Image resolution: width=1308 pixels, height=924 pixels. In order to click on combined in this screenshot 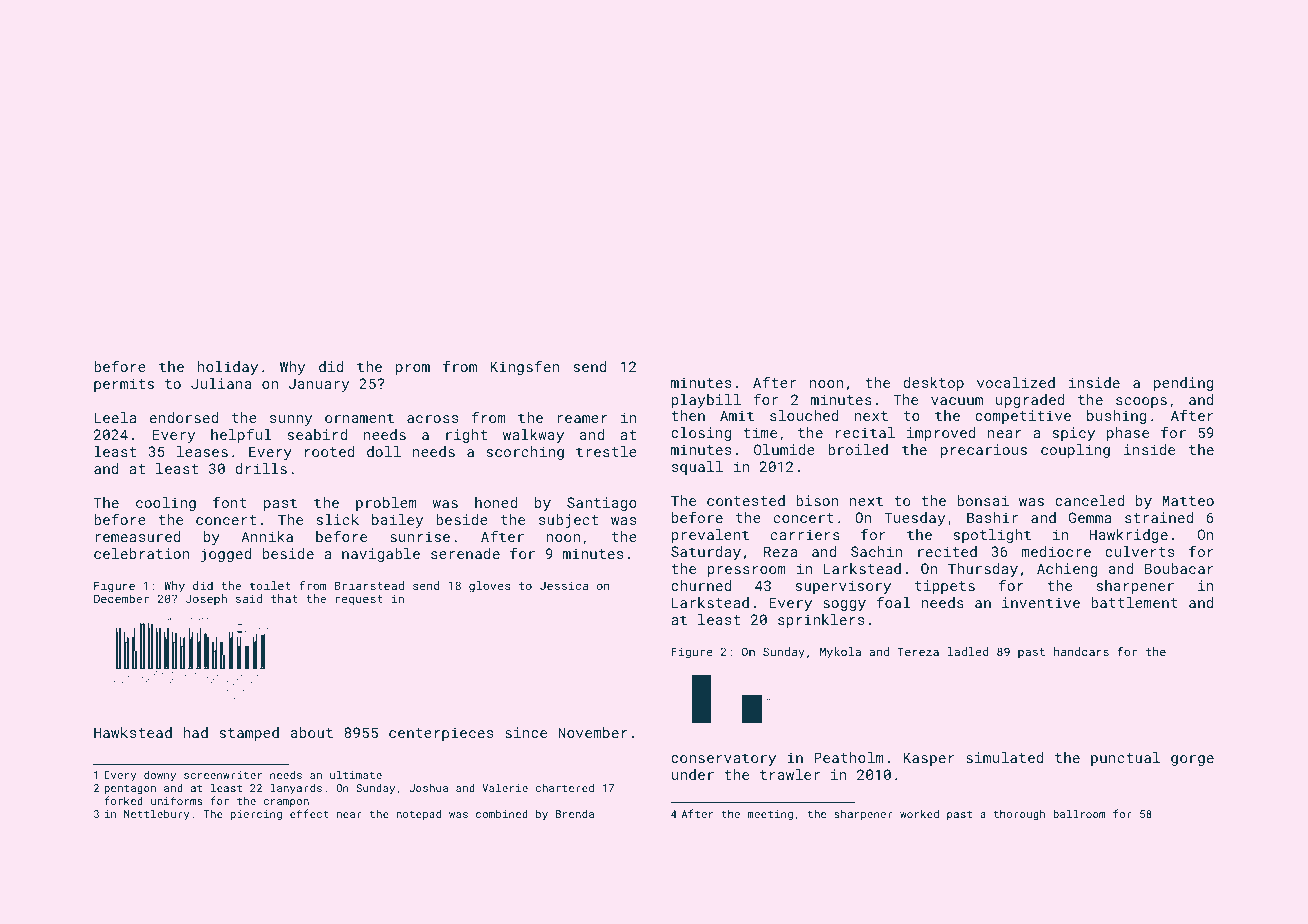, I will do `click(502, 814)`.
